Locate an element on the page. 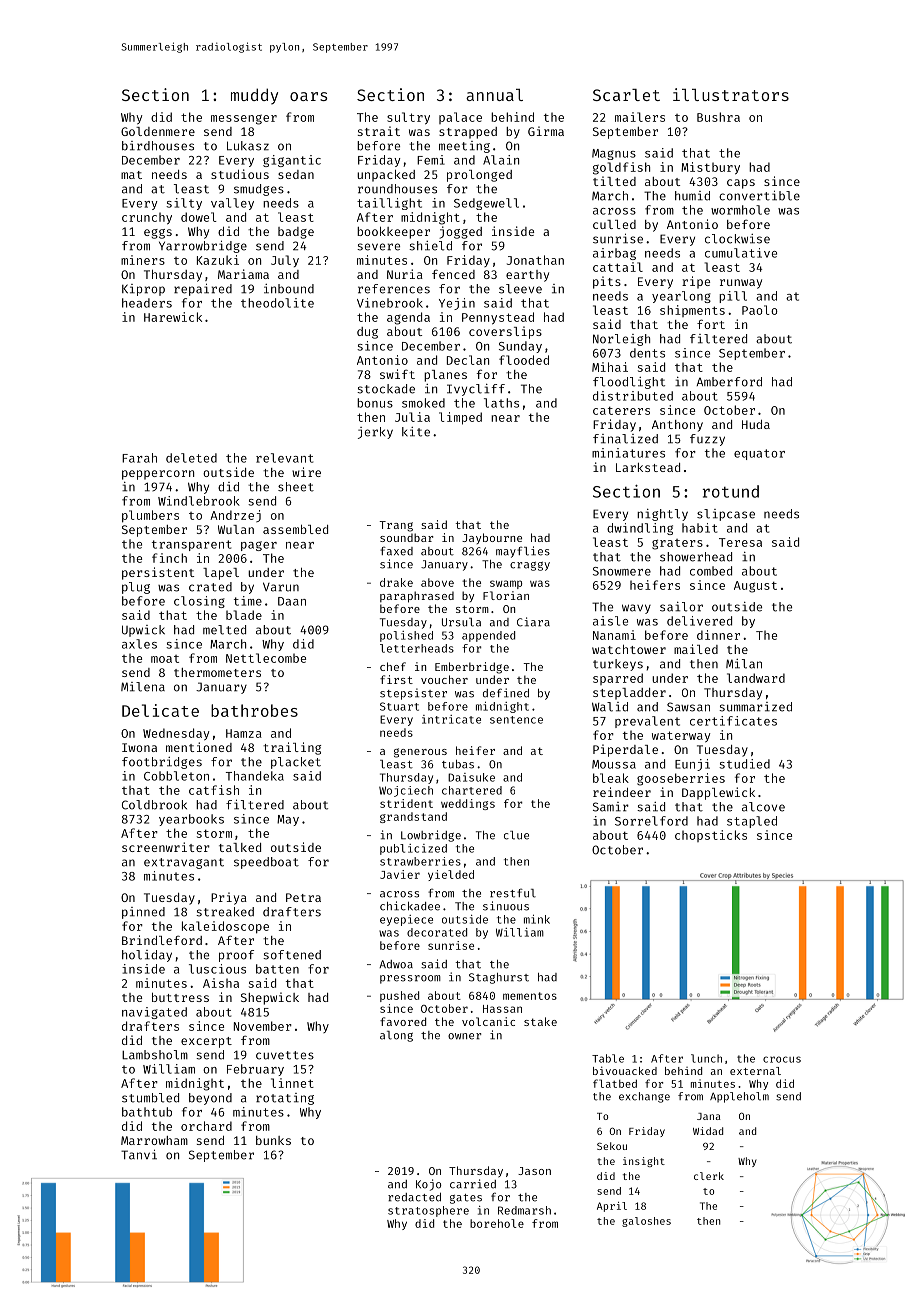  trailing is located at coordinates (292, 748).
